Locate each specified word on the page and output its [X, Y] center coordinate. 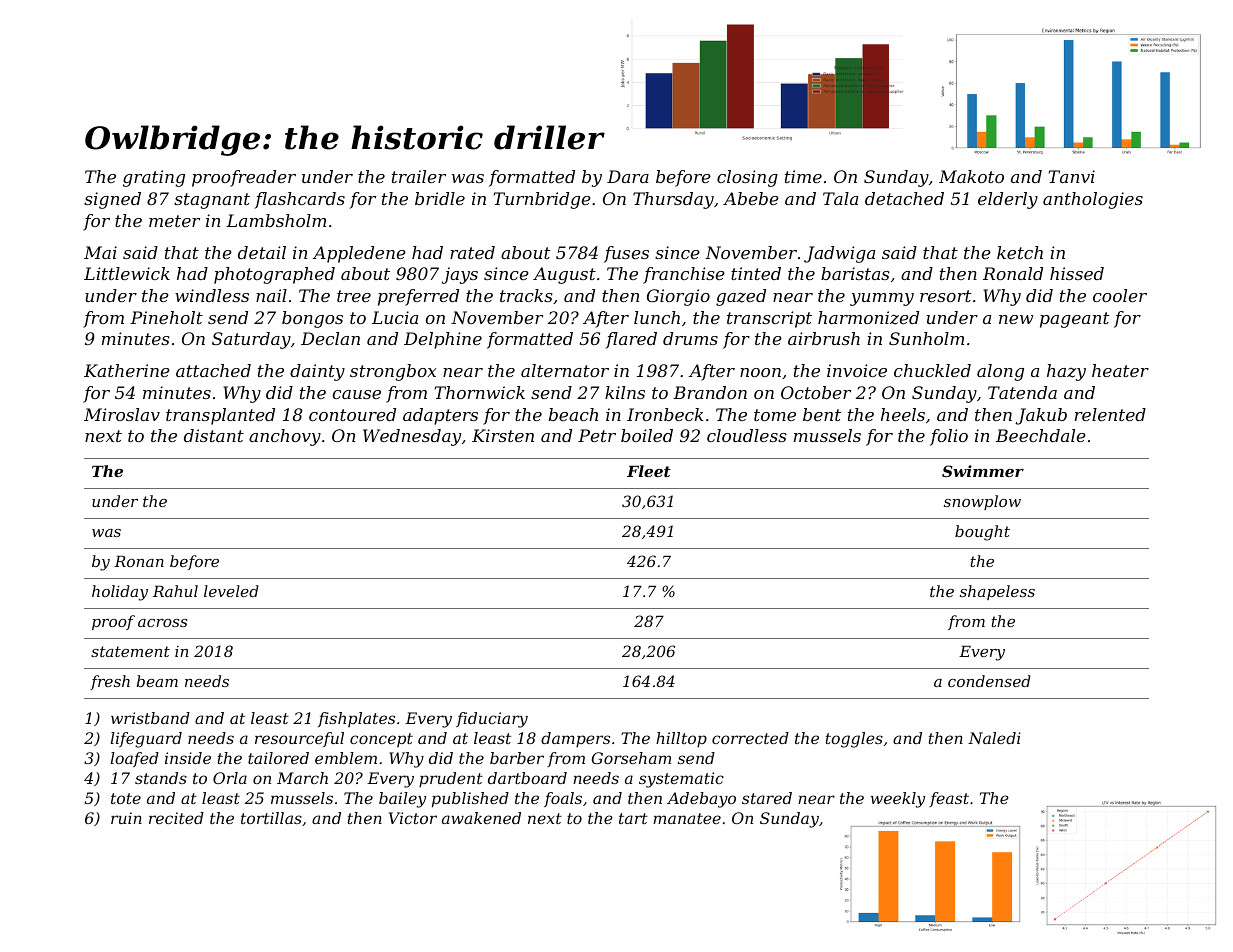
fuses [626, 254]
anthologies [1093, 200]
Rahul [175, 591]
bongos [312, 319]
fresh [110, 682]
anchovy [285, 437]
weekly [898, 800]
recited [176, 818]
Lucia [395, 317]
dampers [575, 739]
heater [1120, 370]
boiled [647, 435]
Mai [100, 252]
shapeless [997, 592]
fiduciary [492, 720]
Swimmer [983, 471]
